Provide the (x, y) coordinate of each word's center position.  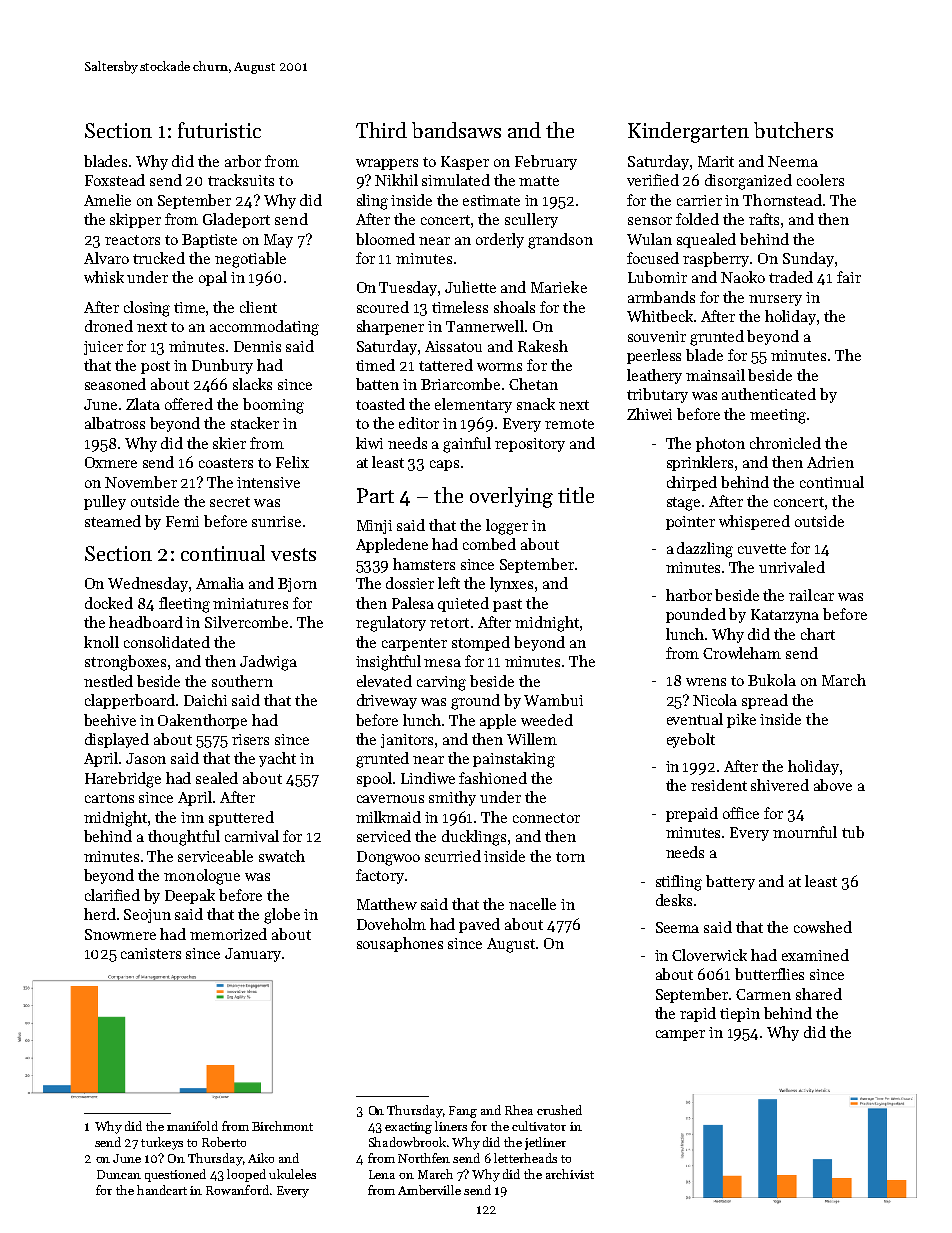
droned (109, 326)
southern (242, 681)
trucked (159, 258)
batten (377, 384)
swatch (282, 856)
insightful (388, 663)
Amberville (429, 1190)
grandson (560, 241)
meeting (778, 416)
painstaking (514, 760)
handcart (162, 1190)
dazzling (705, 550)
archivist (570, 1174)
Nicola (715, 700)
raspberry (717, 259)
